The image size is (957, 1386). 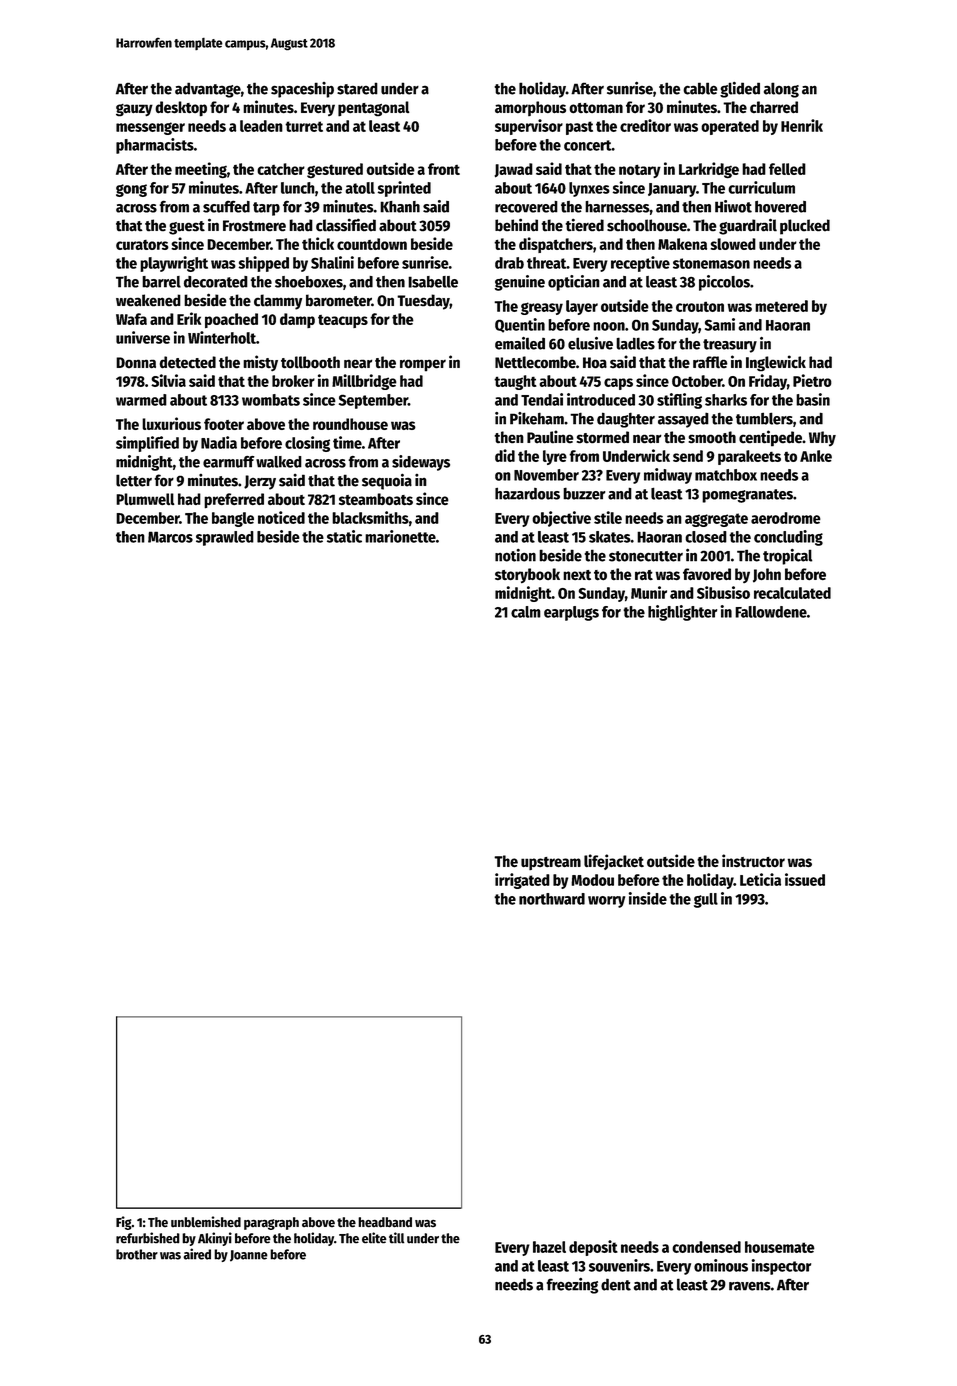 I want to click on brother, so click(x=137, y=1254).
